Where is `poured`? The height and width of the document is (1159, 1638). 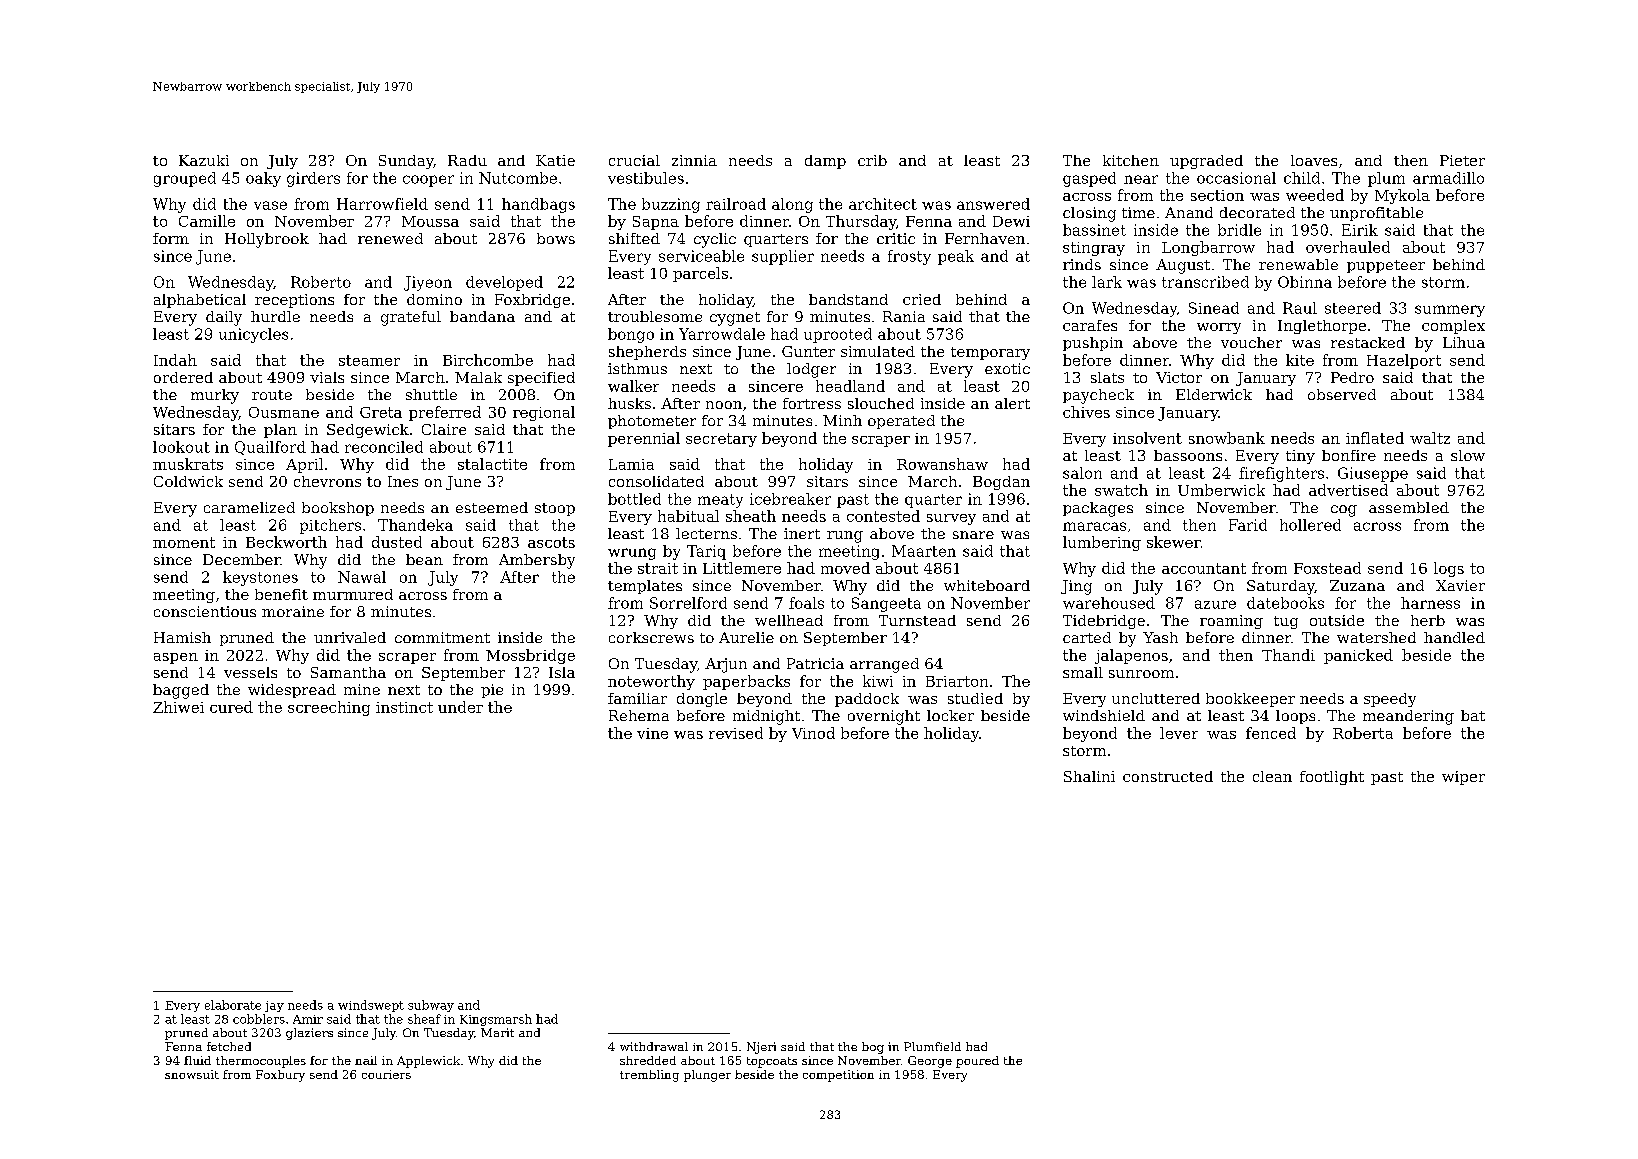 poured is located at coordinates (977, 1062).
